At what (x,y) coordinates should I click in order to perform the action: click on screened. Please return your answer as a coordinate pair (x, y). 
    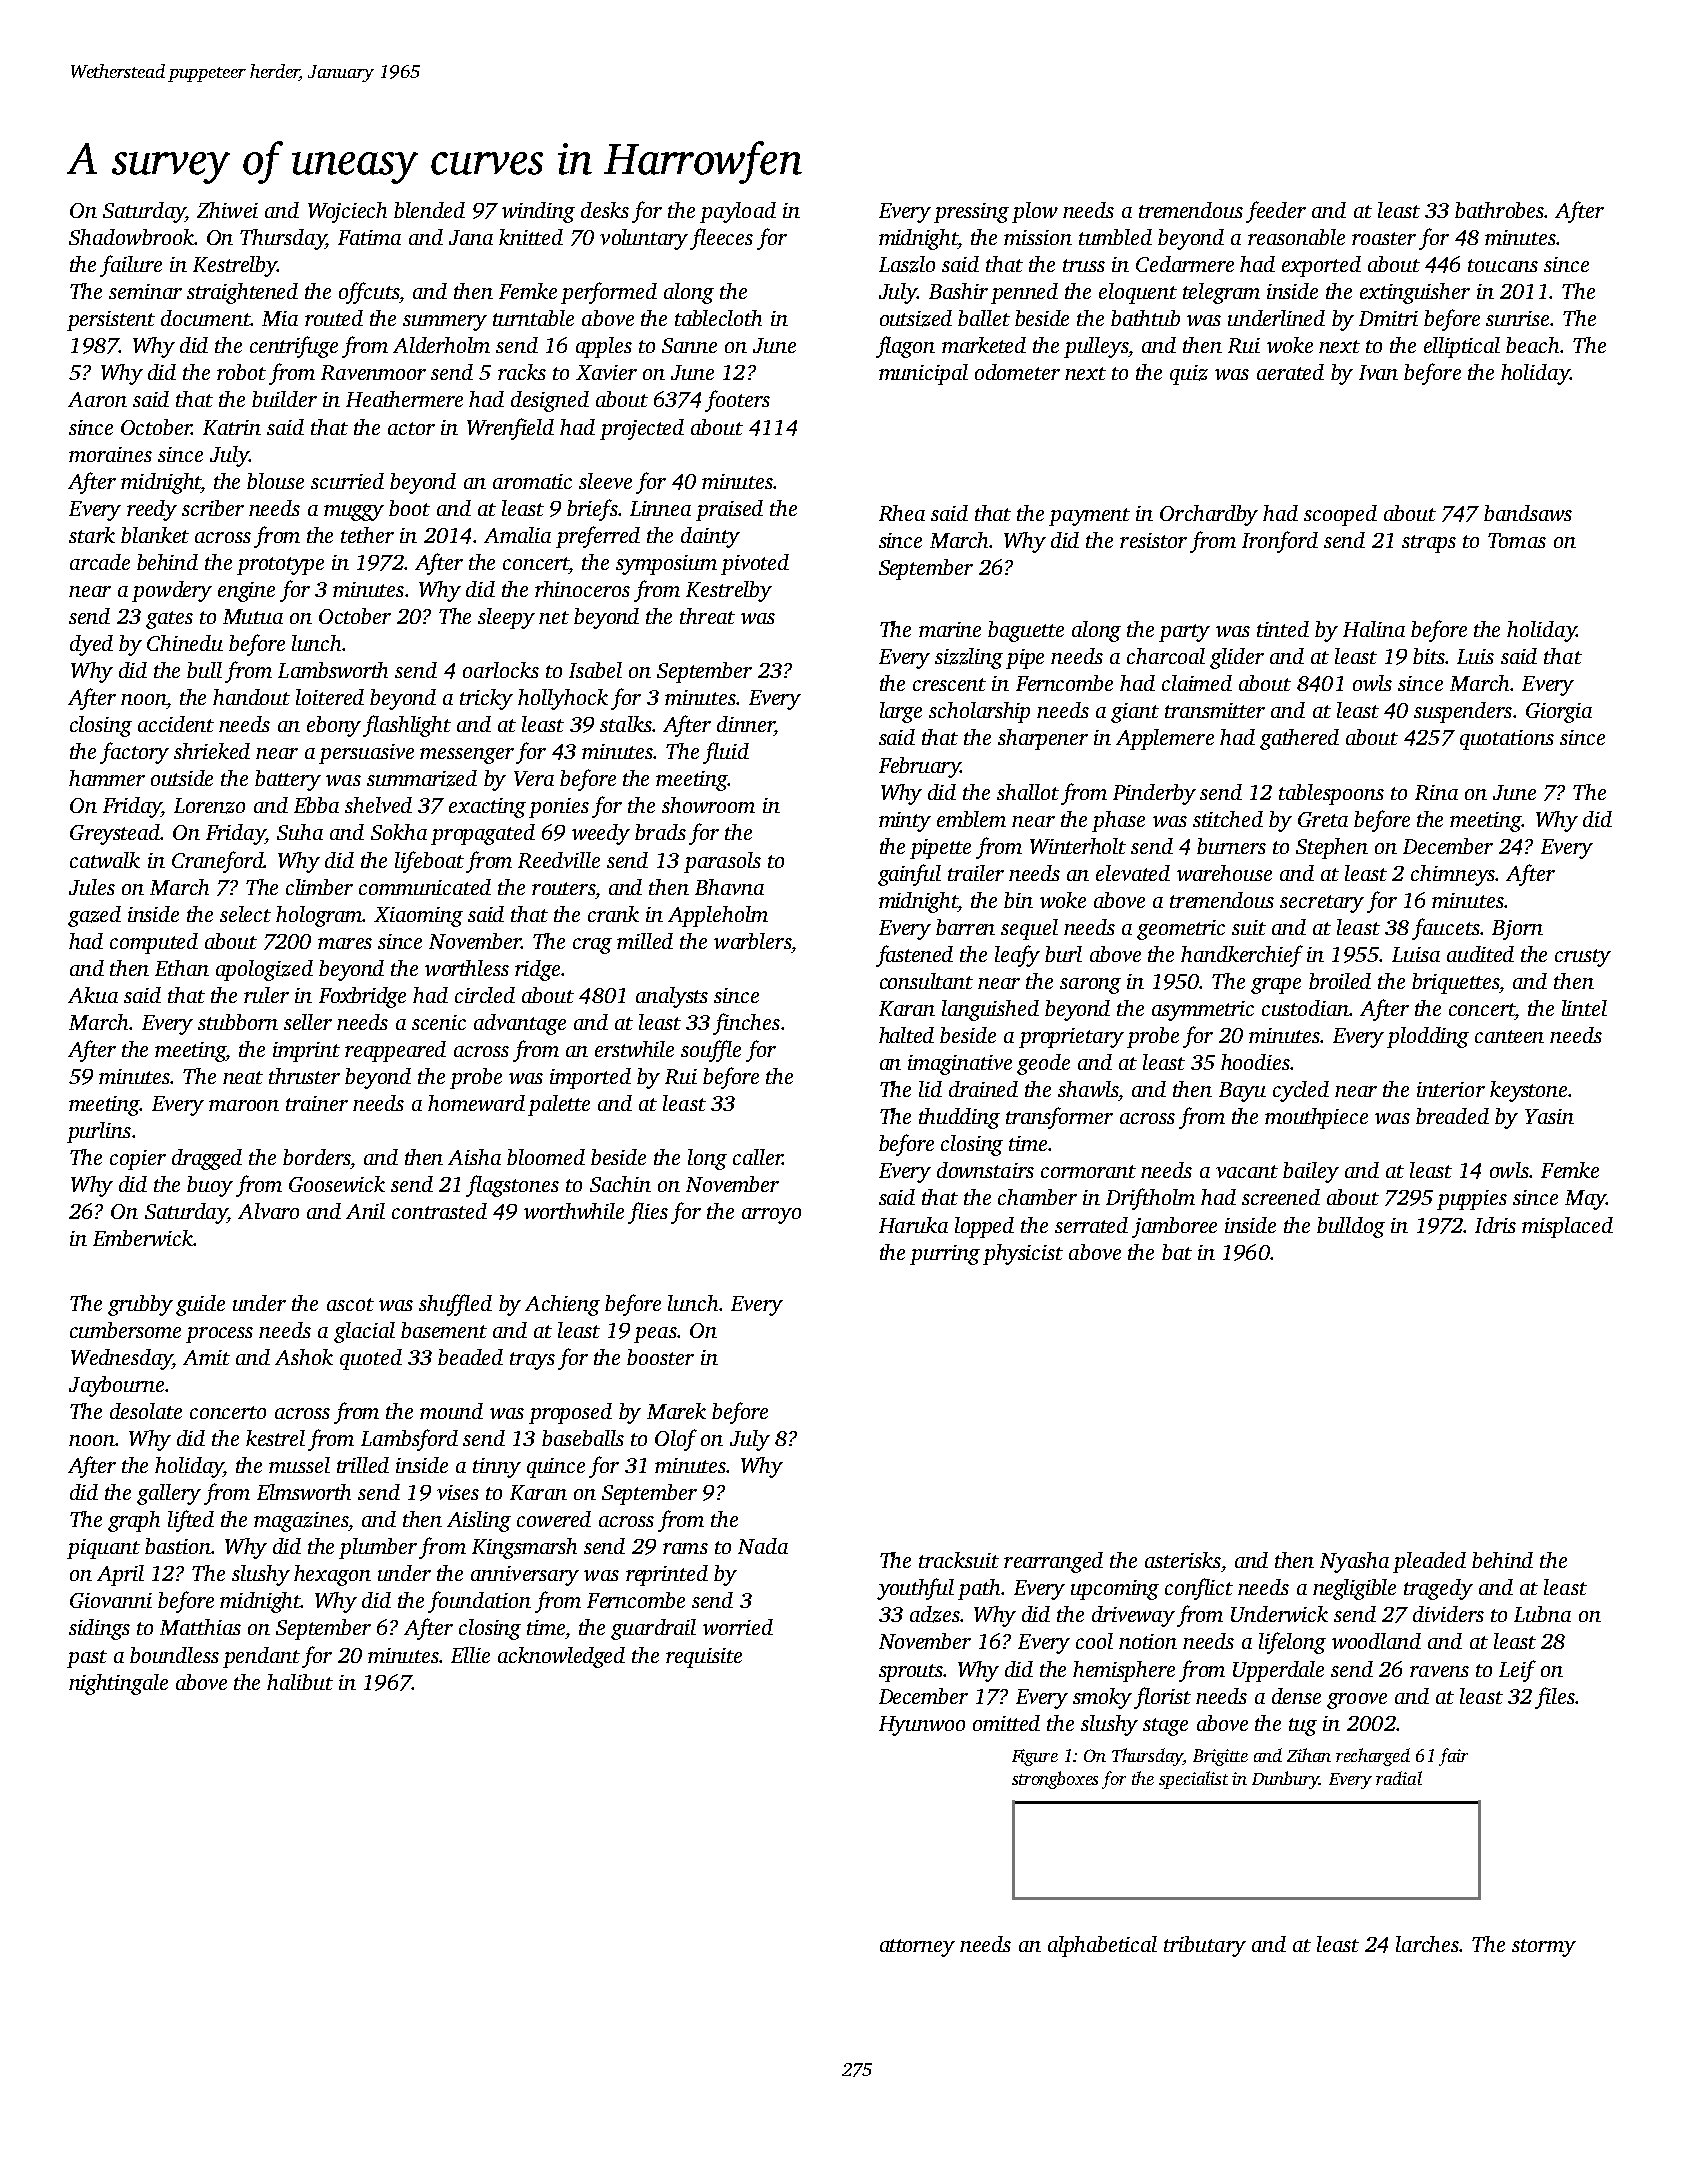
    Looking at the image, I should click on (1281, 1197).
